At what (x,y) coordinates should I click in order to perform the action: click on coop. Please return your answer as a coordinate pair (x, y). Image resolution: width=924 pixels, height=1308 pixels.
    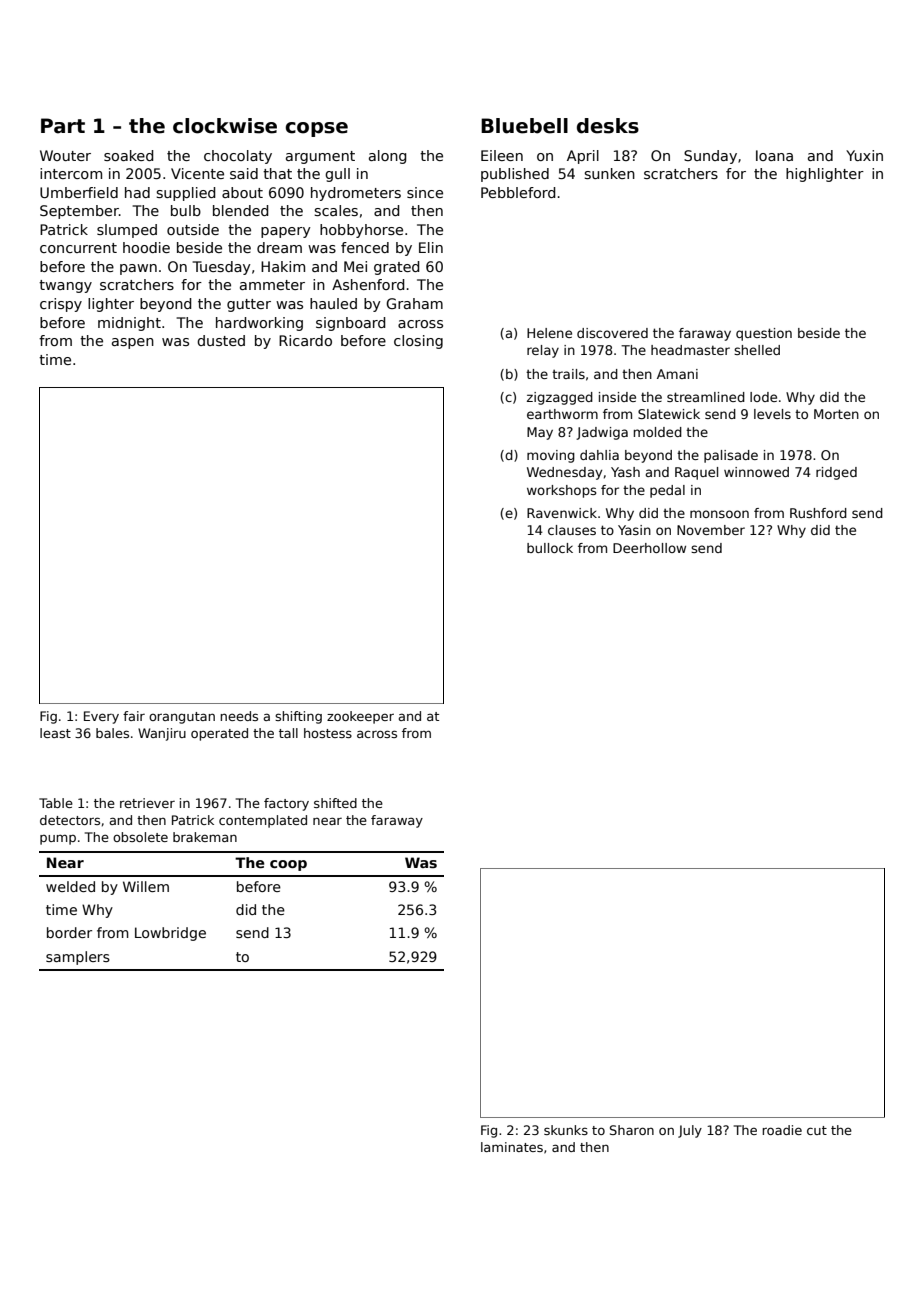
    Looking at the image, I should click on (288, 865).
